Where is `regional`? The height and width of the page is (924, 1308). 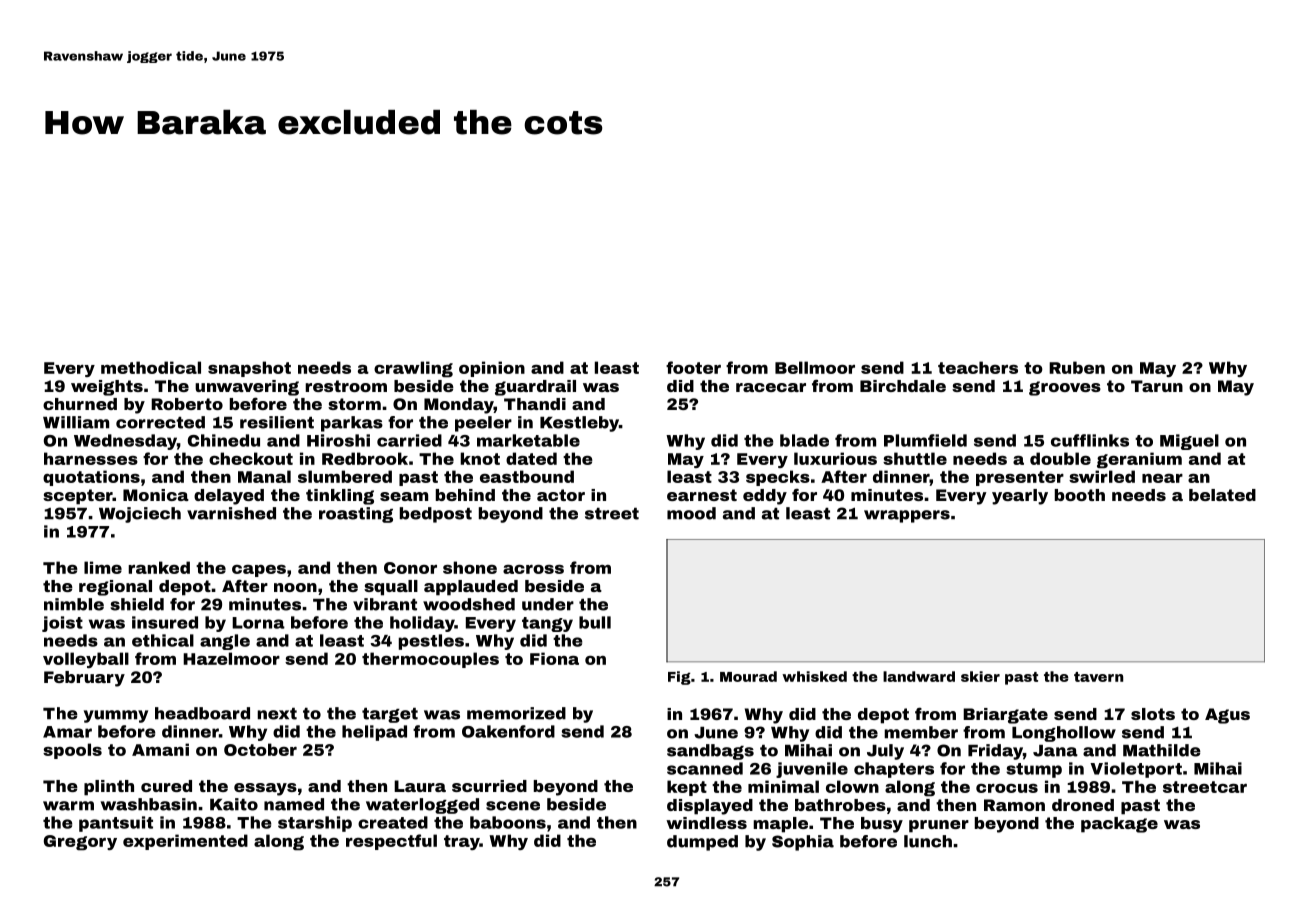
regional is located at coordinates (115, 588).
